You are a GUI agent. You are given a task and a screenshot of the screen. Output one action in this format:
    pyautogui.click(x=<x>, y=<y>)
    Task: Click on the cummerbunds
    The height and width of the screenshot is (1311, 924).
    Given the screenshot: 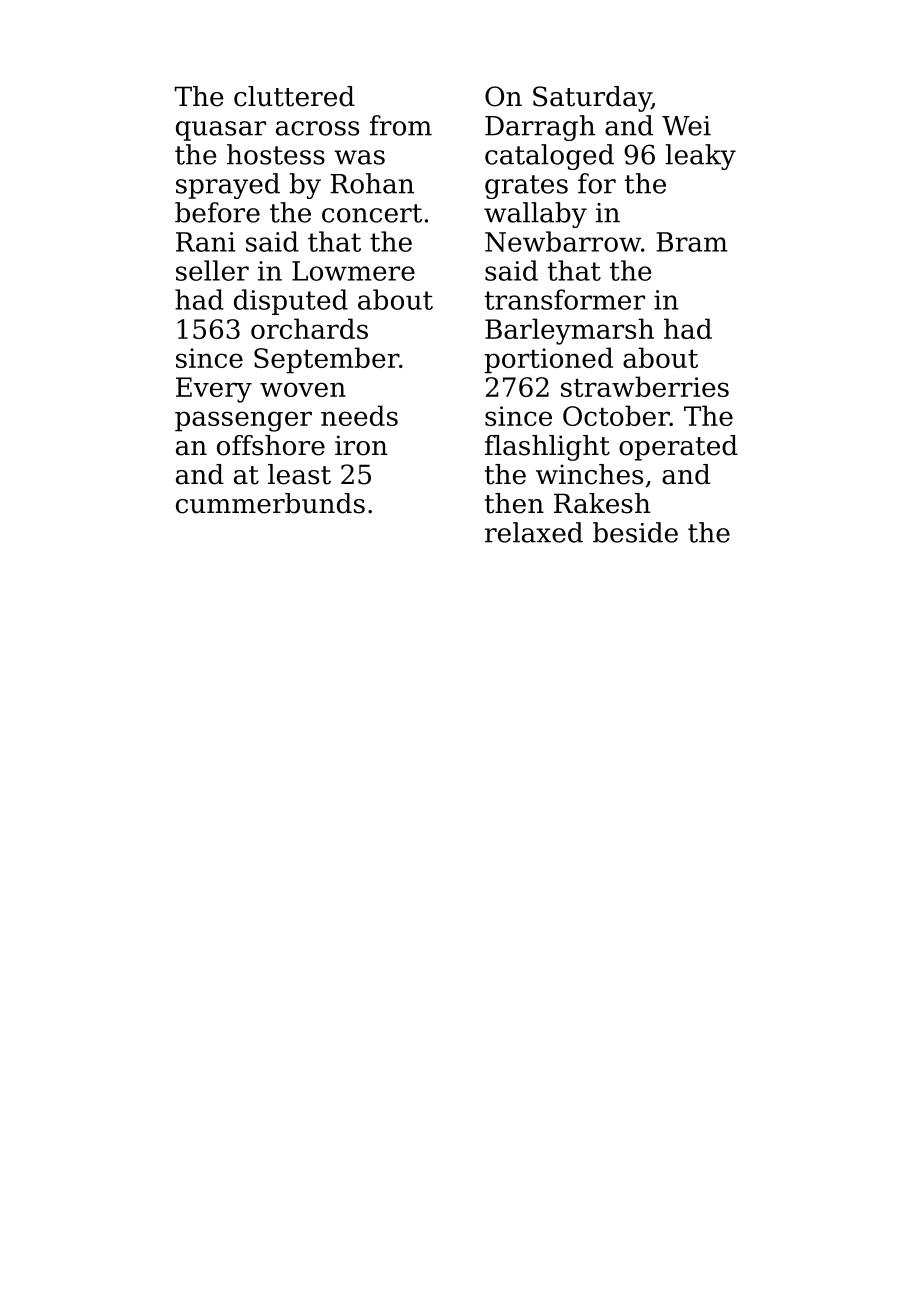 What is the action you would take?
    pyautogui.click(x=270, y=503)
